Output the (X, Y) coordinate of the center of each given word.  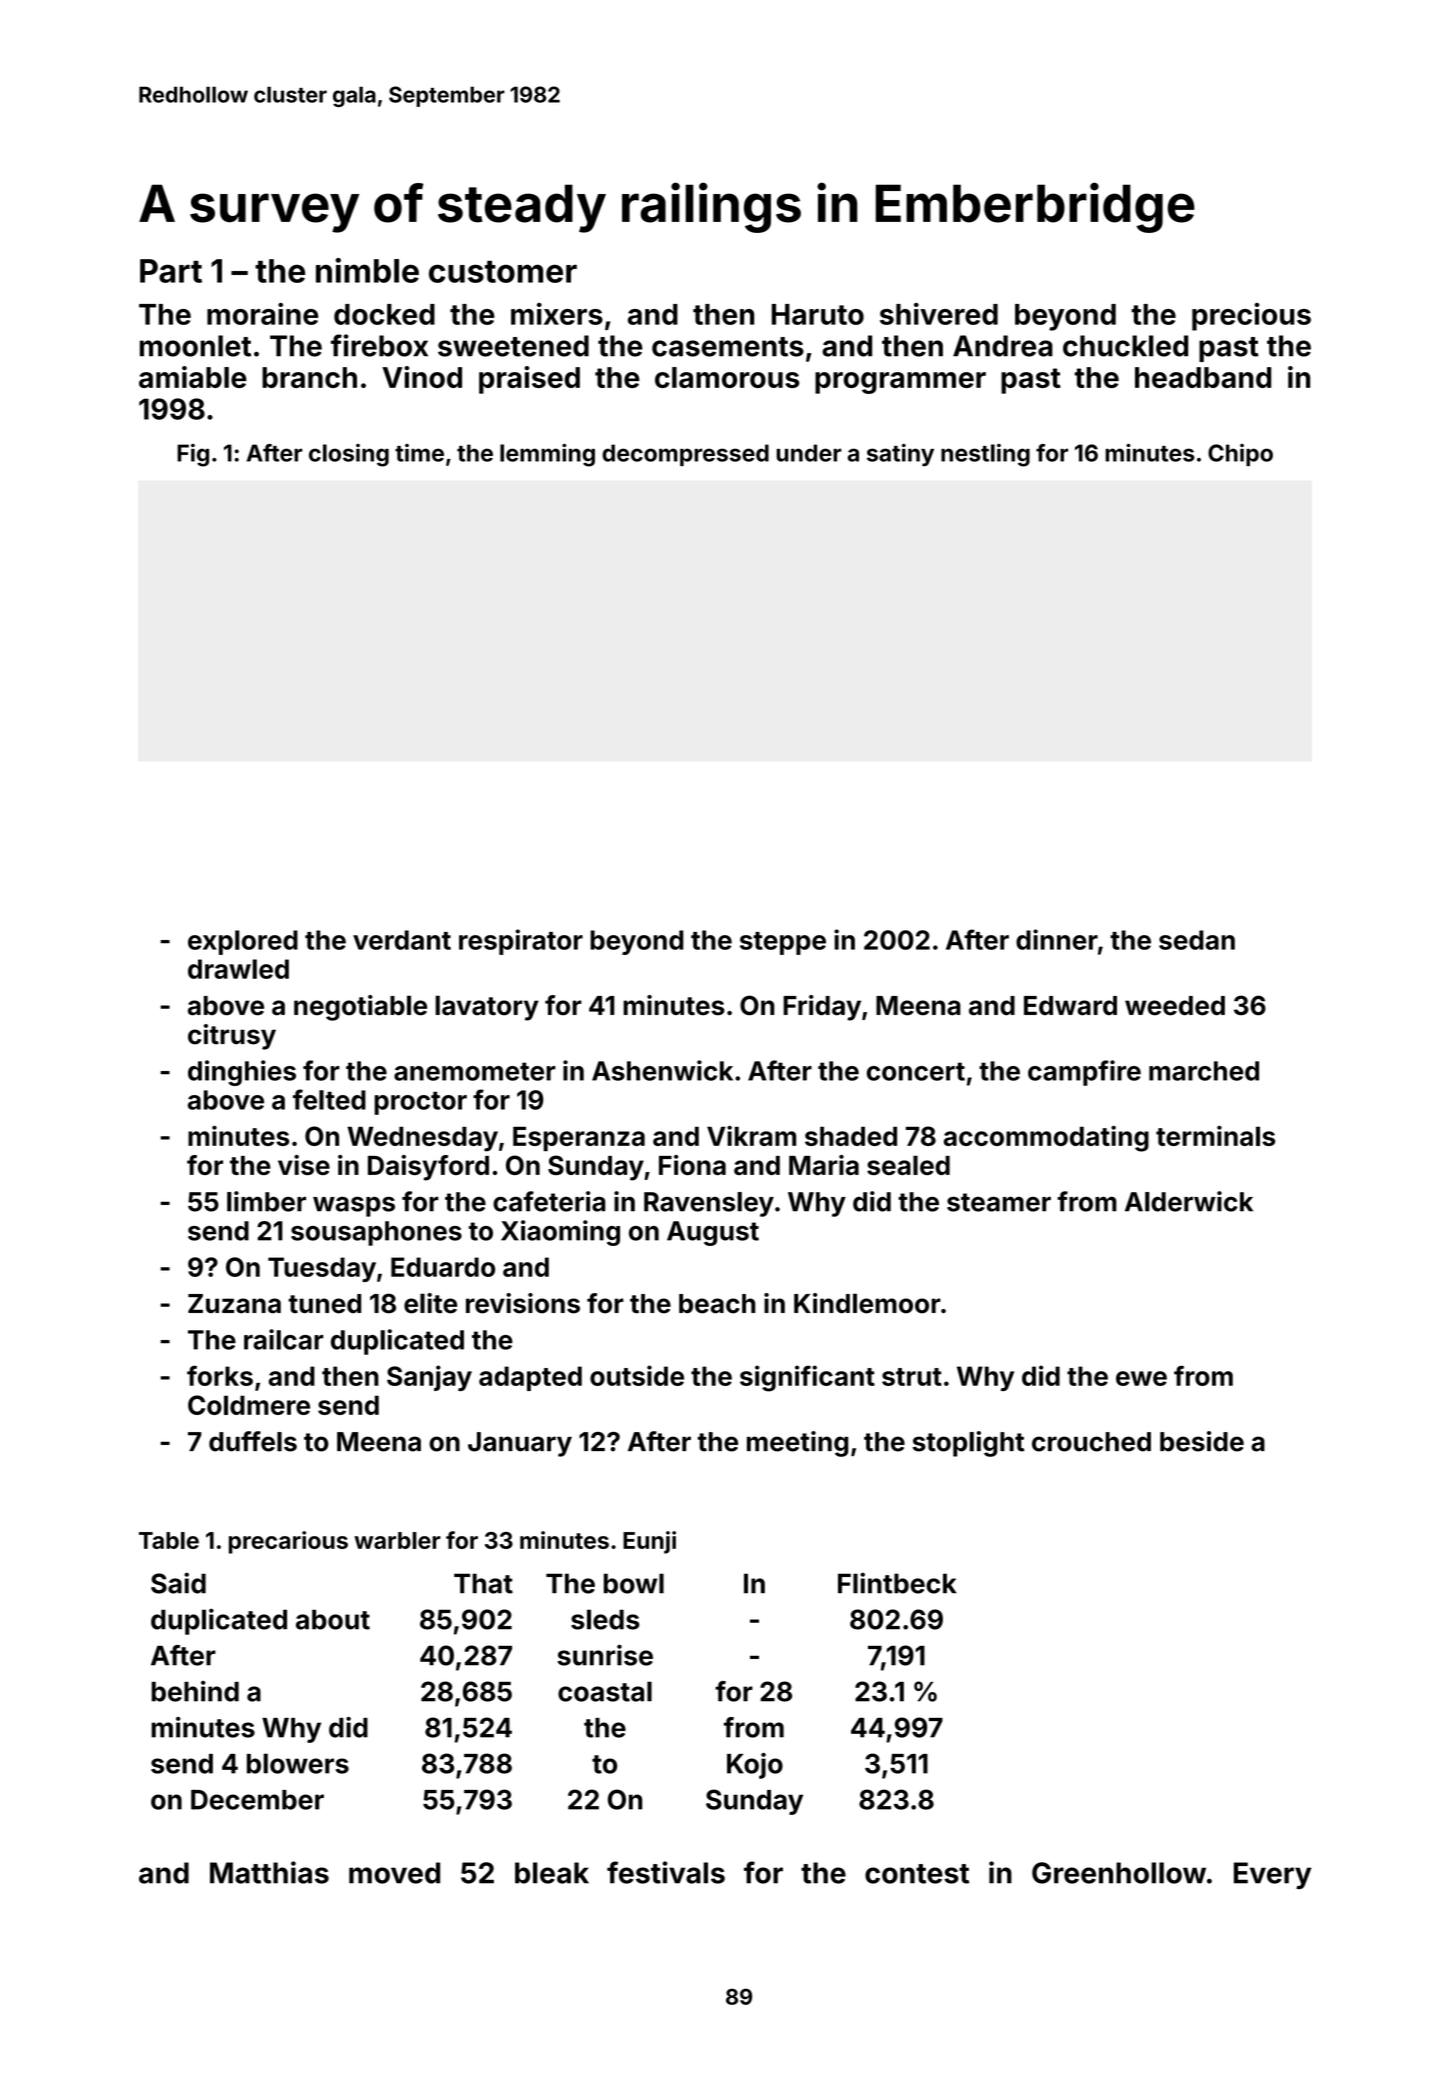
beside (1202, 1441)
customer (503, 272)
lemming (547, 455)
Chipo (1240, 455)
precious (1251, 317)
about (333, 1619)
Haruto (818, 314)
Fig (193, 455)
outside (637, 1375)
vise (304, 1165)
